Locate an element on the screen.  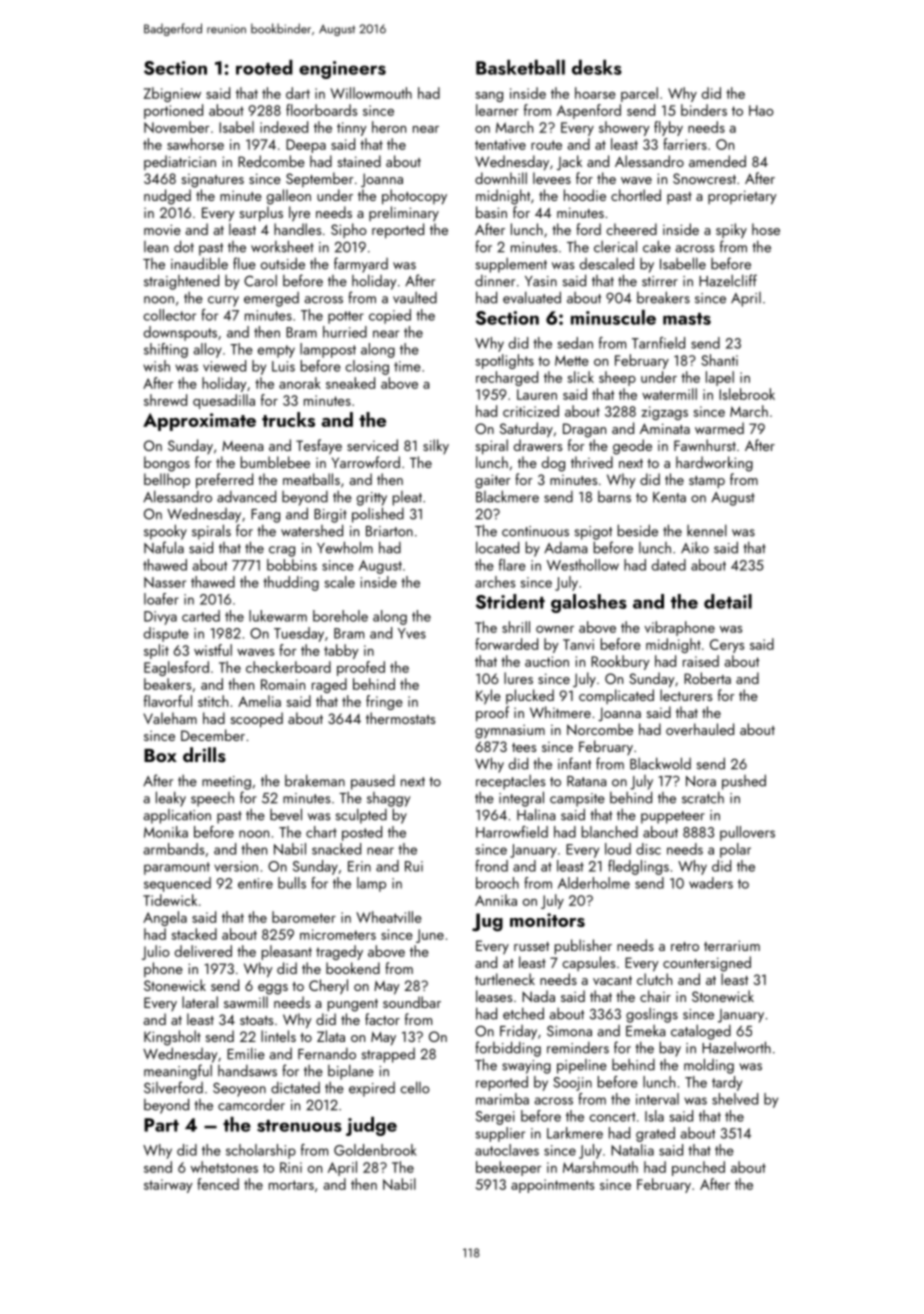
parcel is located at coordinates (639, 94).
